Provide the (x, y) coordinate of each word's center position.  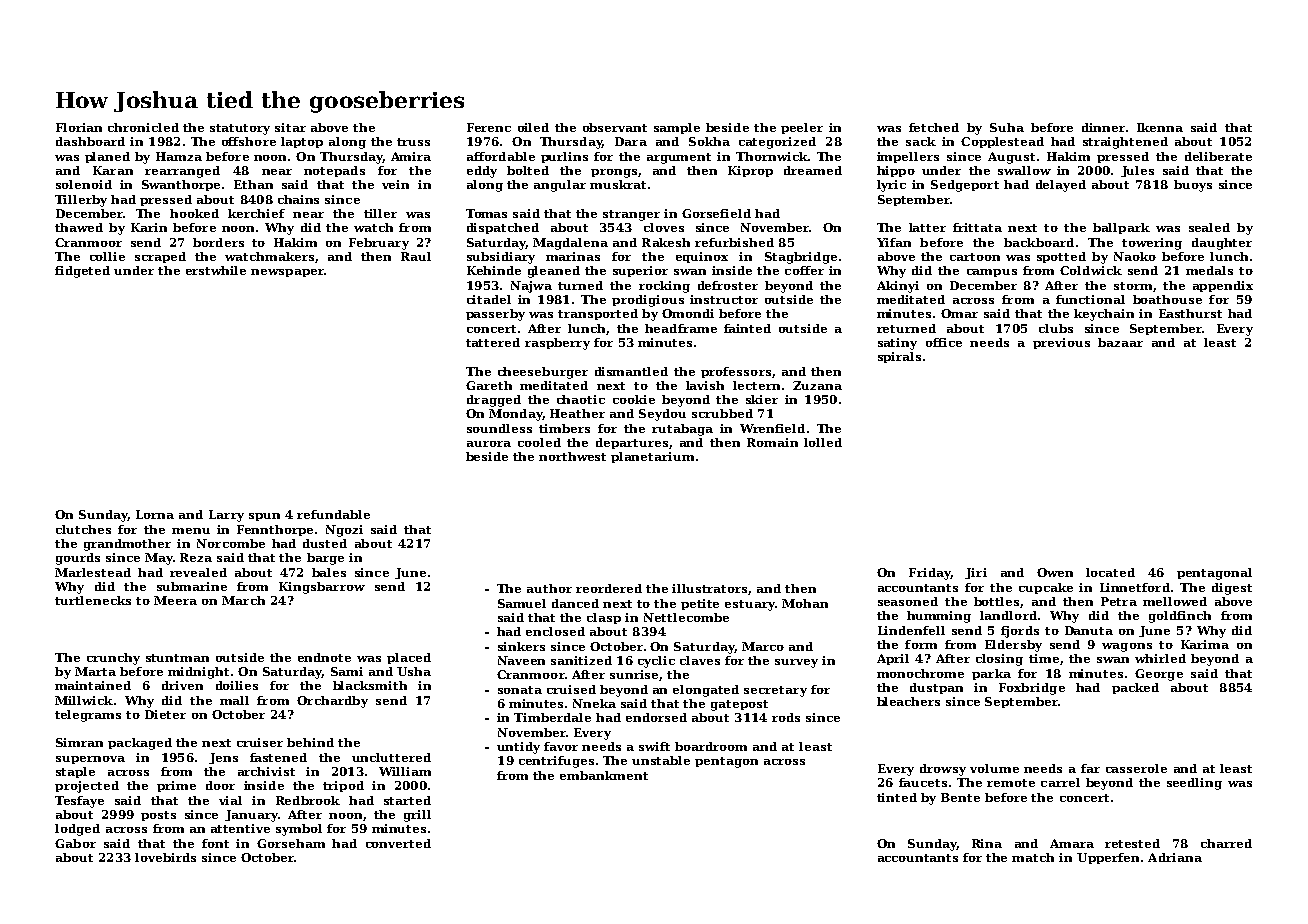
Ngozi (344, 531)
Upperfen (1108, 858)
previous (1061, 343)
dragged (494, 401)
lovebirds (165, 857)
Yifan (894, 242)
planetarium (652, 457)
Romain (772, 442)
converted (398, 843)
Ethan (253, 184)
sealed (1209, 227)
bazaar (1120, 342)
